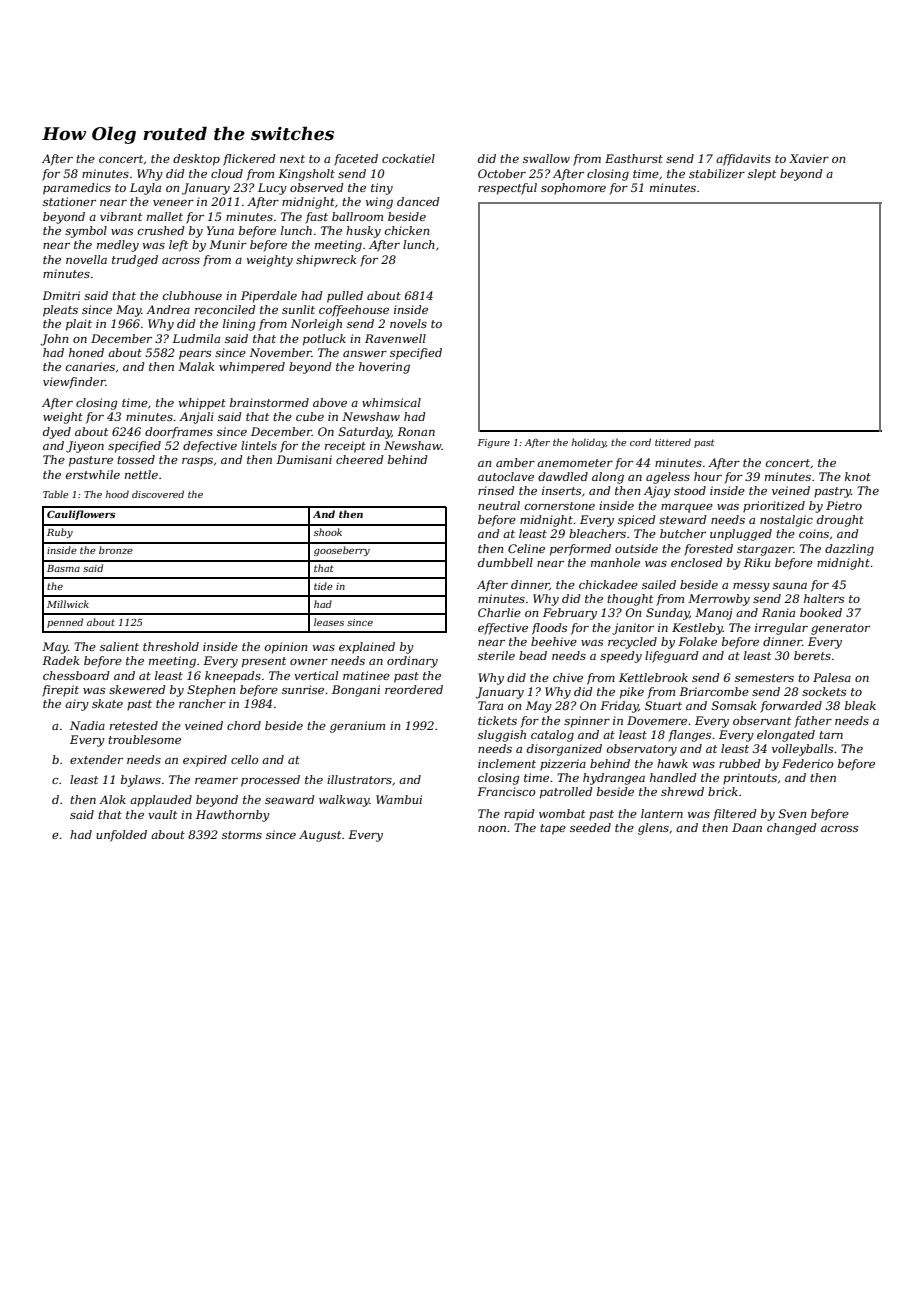  What do you see at coordinates (792, 829) in the document?
I see `changed` at bounding box center [792, 829].
